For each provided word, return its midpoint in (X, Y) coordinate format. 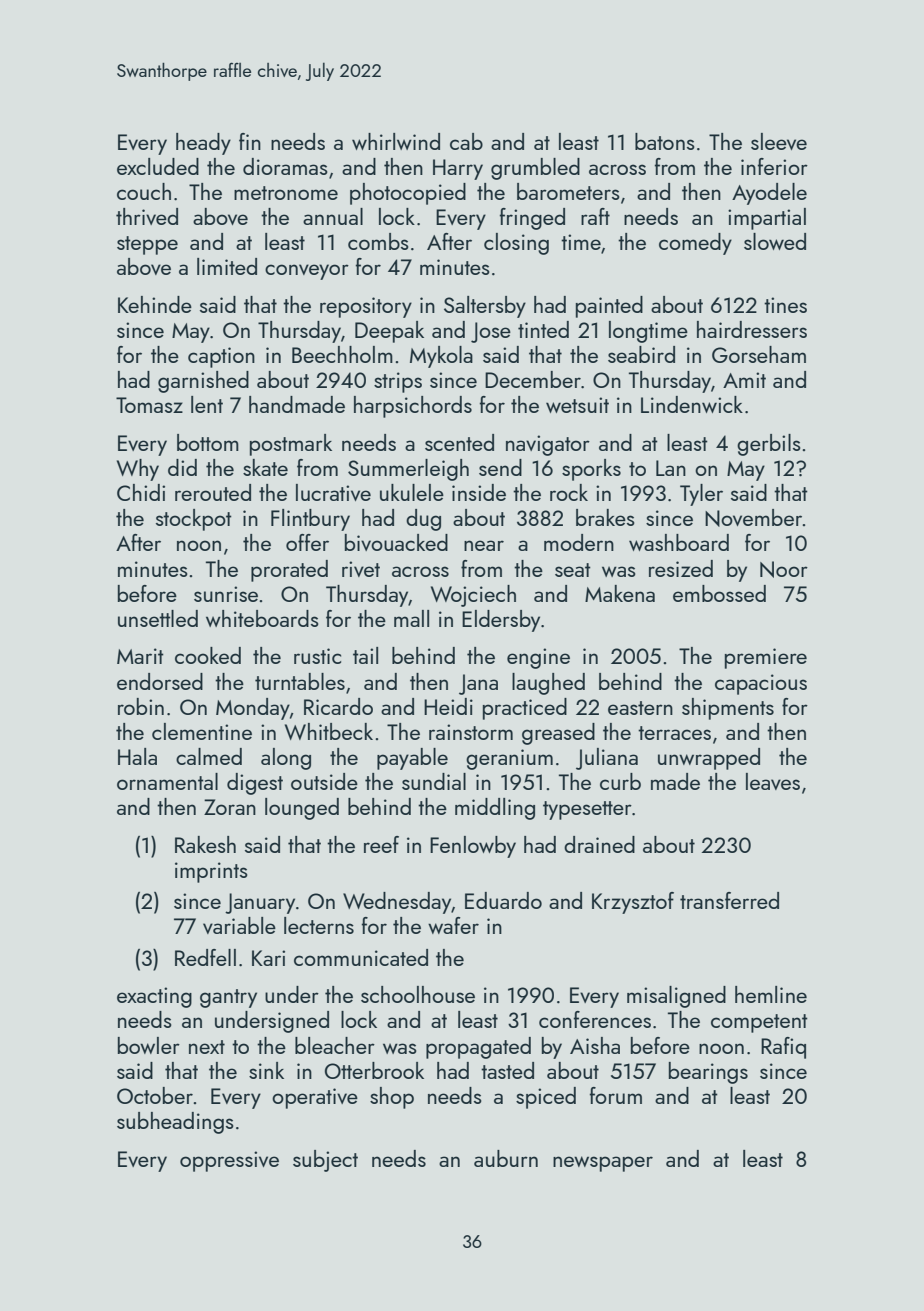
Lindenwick (692, 404)
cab (466, 141)
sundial (434, 781)
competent (759, 1023)
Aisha (595, 1045)
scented (459, 442)
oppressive (229, 1161)
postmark (291, 445)
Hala (137, 756)
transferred (729, 900)
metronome (286, 193)
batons (665, 141)
